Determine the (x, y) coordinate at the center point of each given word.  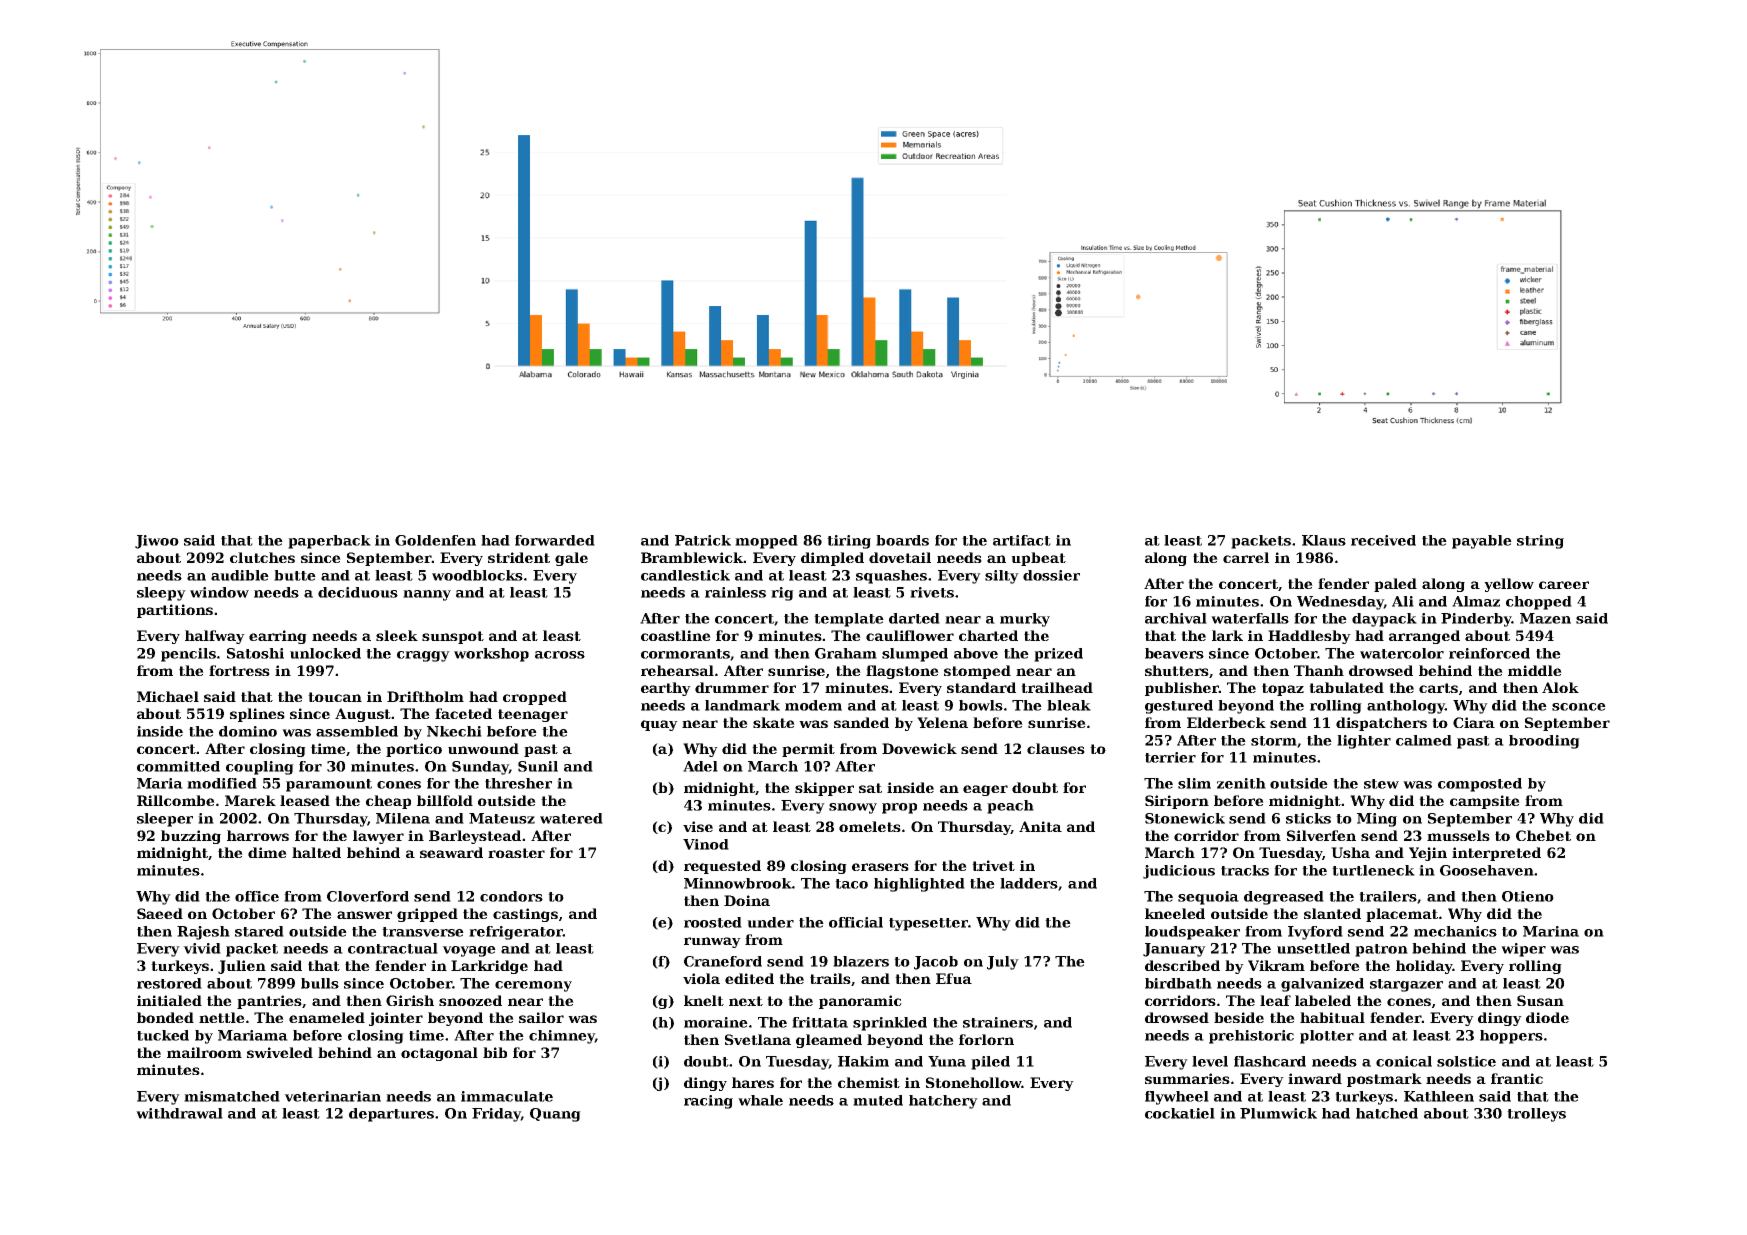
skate (774, 722)
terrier (1170, 757)
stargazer (1406, 985)
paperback (329, 542)
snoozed (470, 1000)
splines (257, 715)
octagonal (439, 1054)
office (257, 896)
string (1540, 542)
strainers (998, 1022)
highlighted (919, 885)
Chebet (1543, 835)
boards (902, 540)
